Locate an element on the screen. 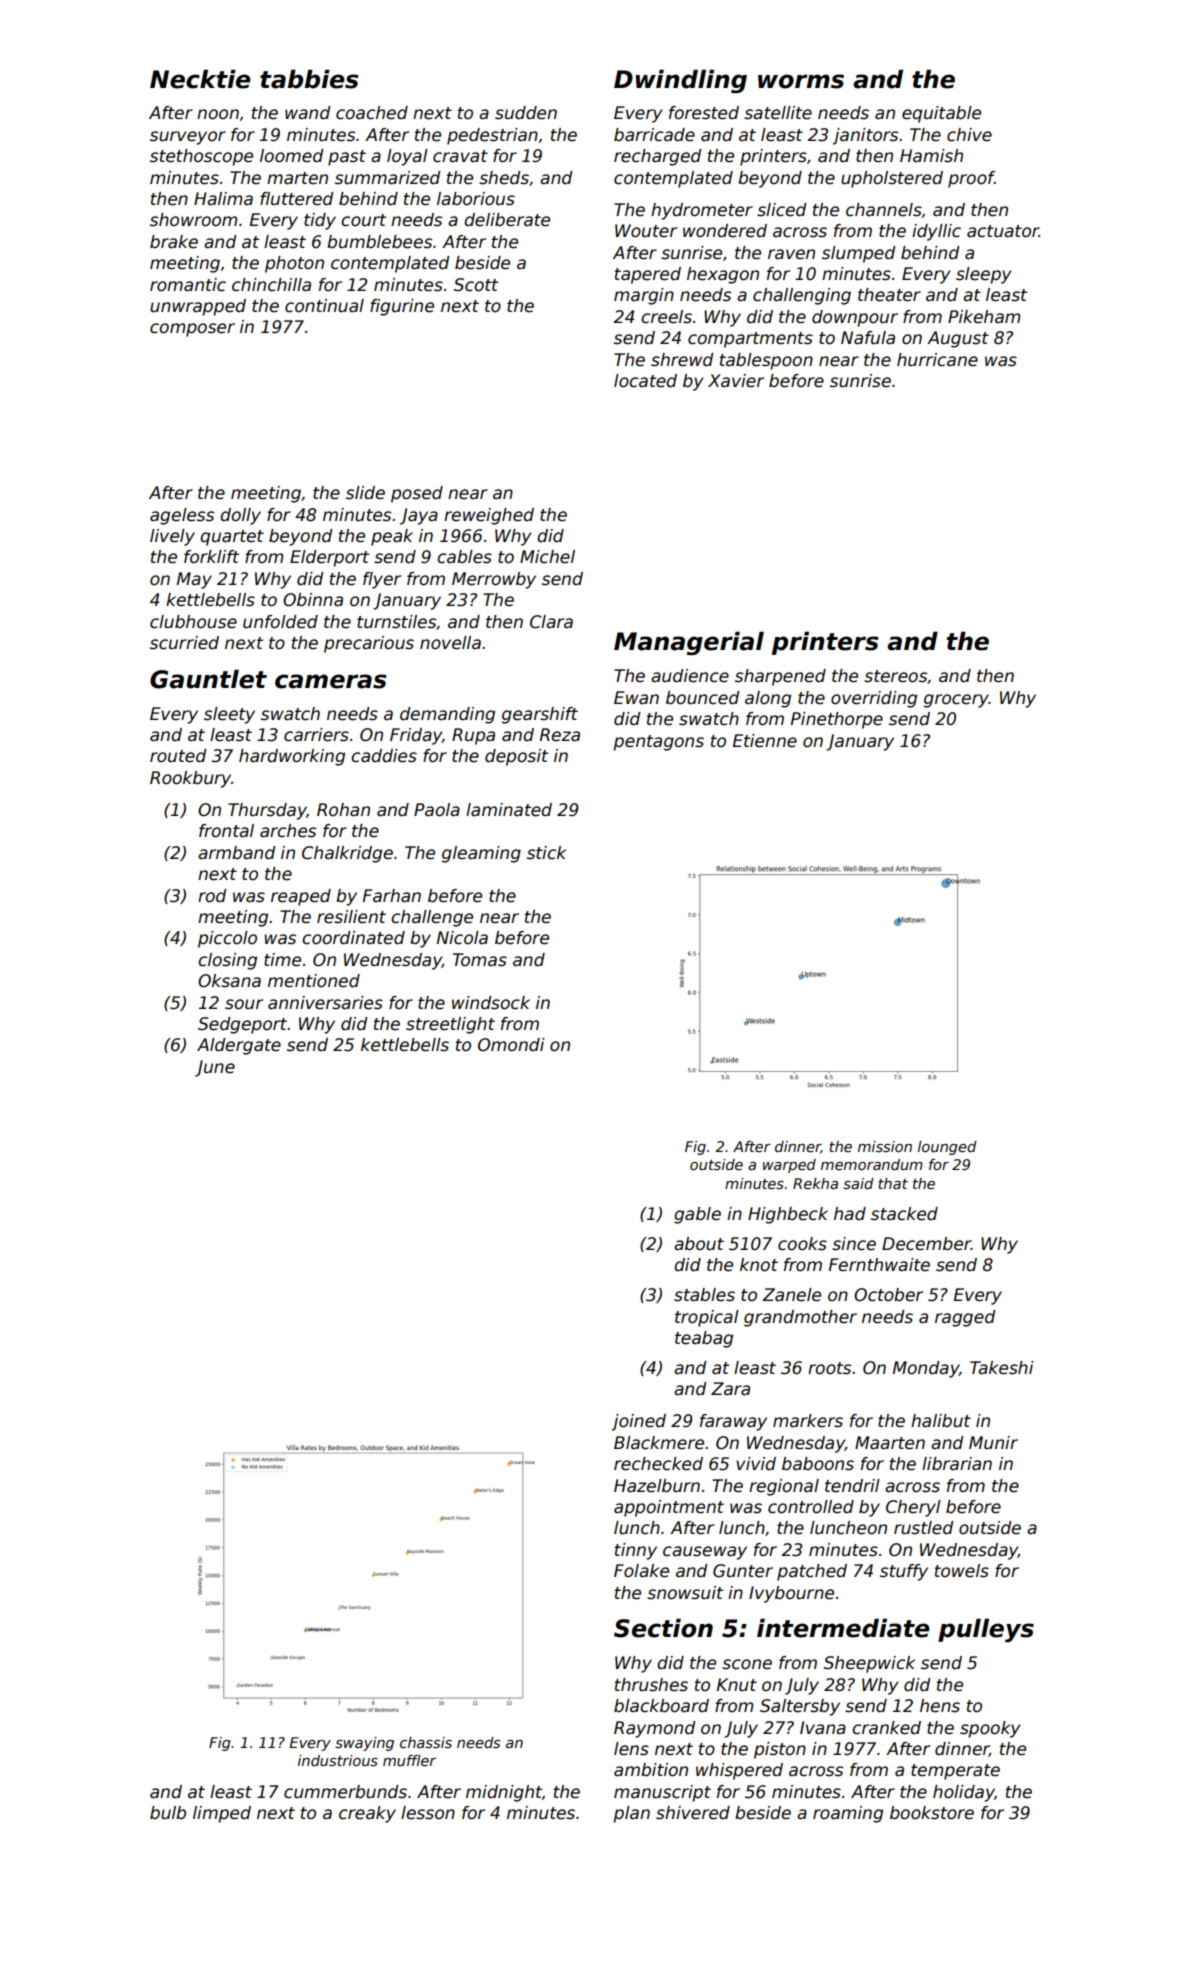 The height and width of the screenshot is (1972, 1197). Necktie is located at coordinates (200, 79).
